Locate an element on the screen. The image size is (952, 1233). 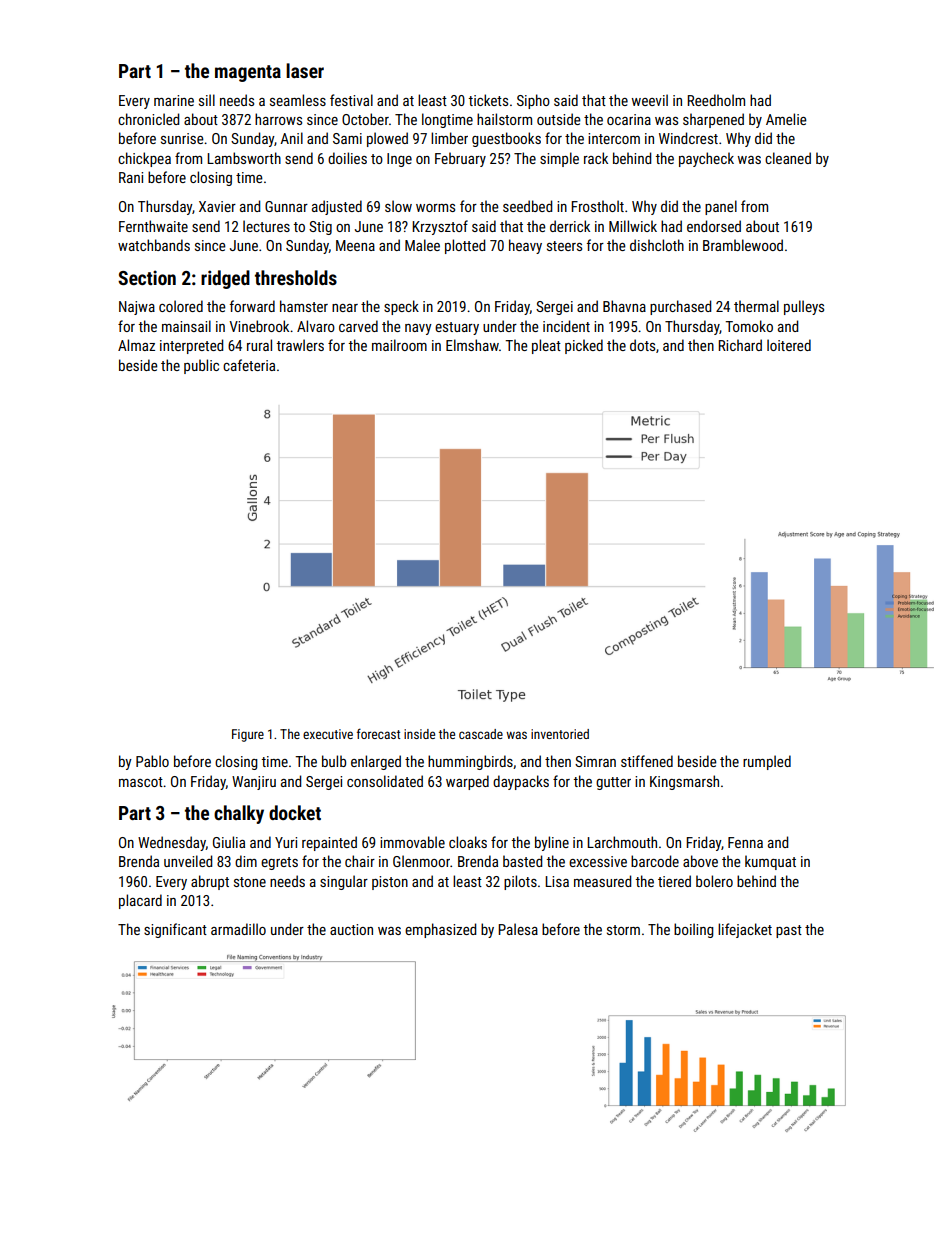
armadillo is located at coordinates (238, 929).
